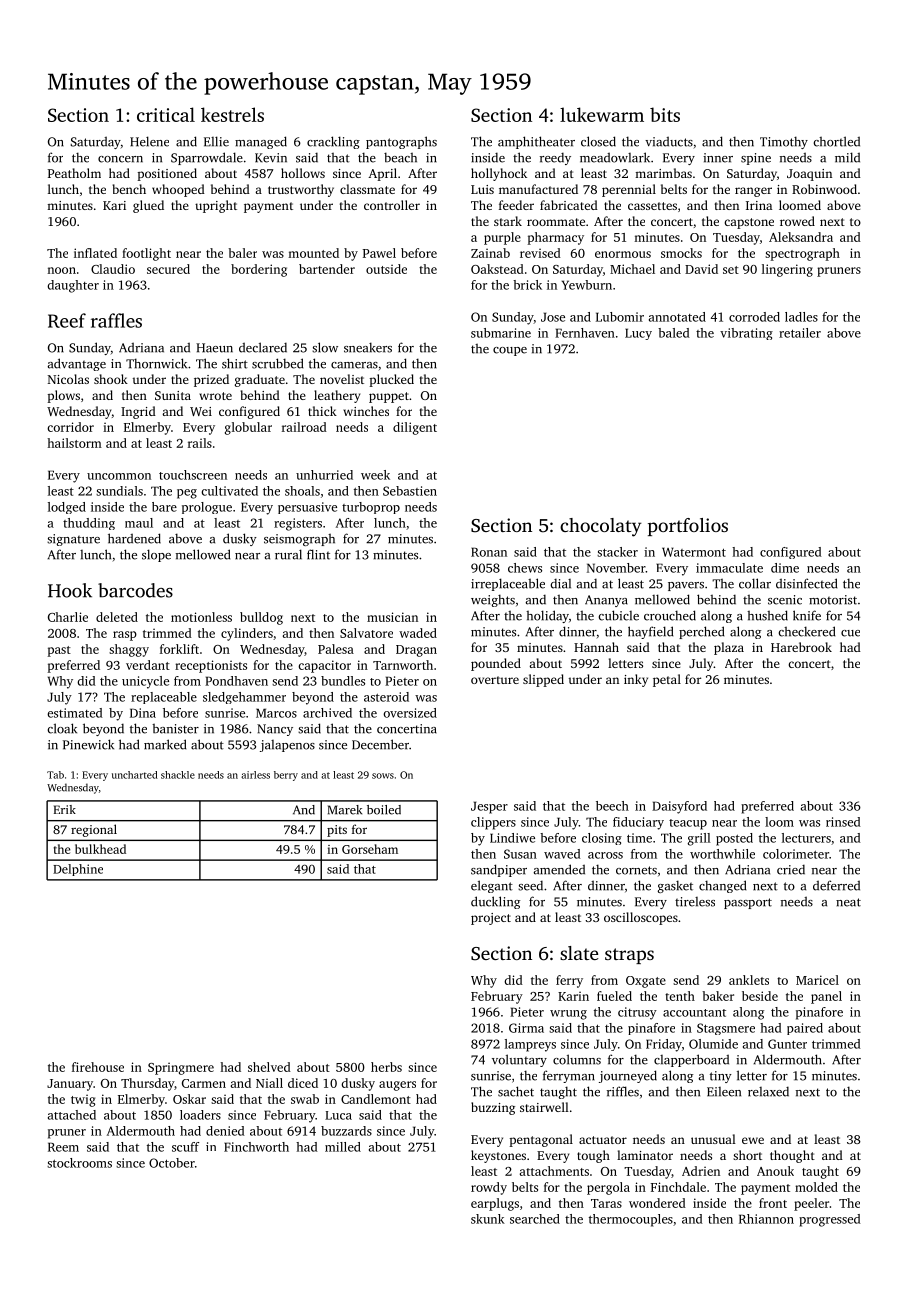 The image size is (908, 1316). Describe the element at coordinates (538, 189) in the screenshot. I see `manufactured` at that location.
